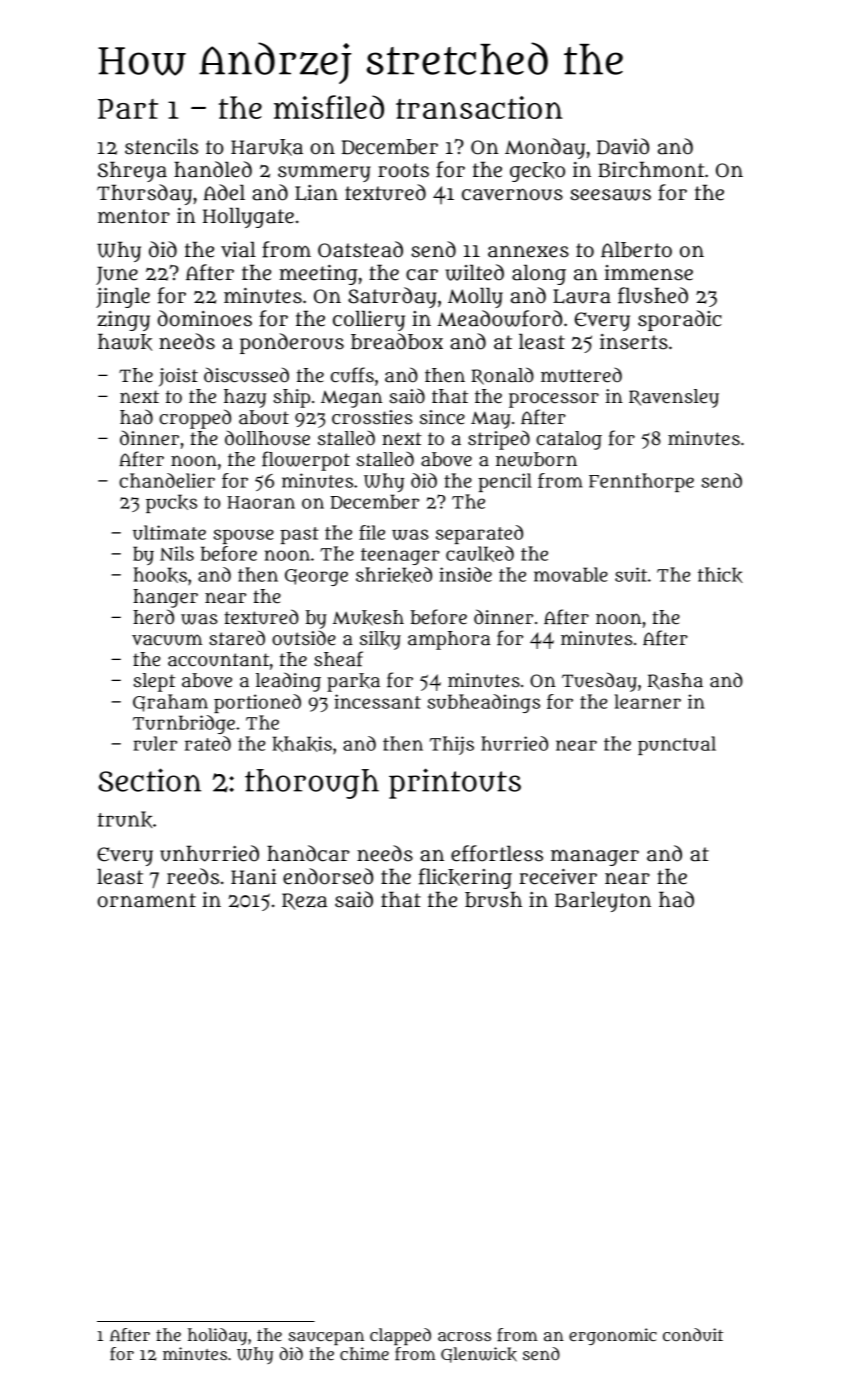 This screenshot has width=849, height=1400. What do you see at coordinates (146, 900) in the screenshot?
I see `ornament` at bounding box center [146, 900].
